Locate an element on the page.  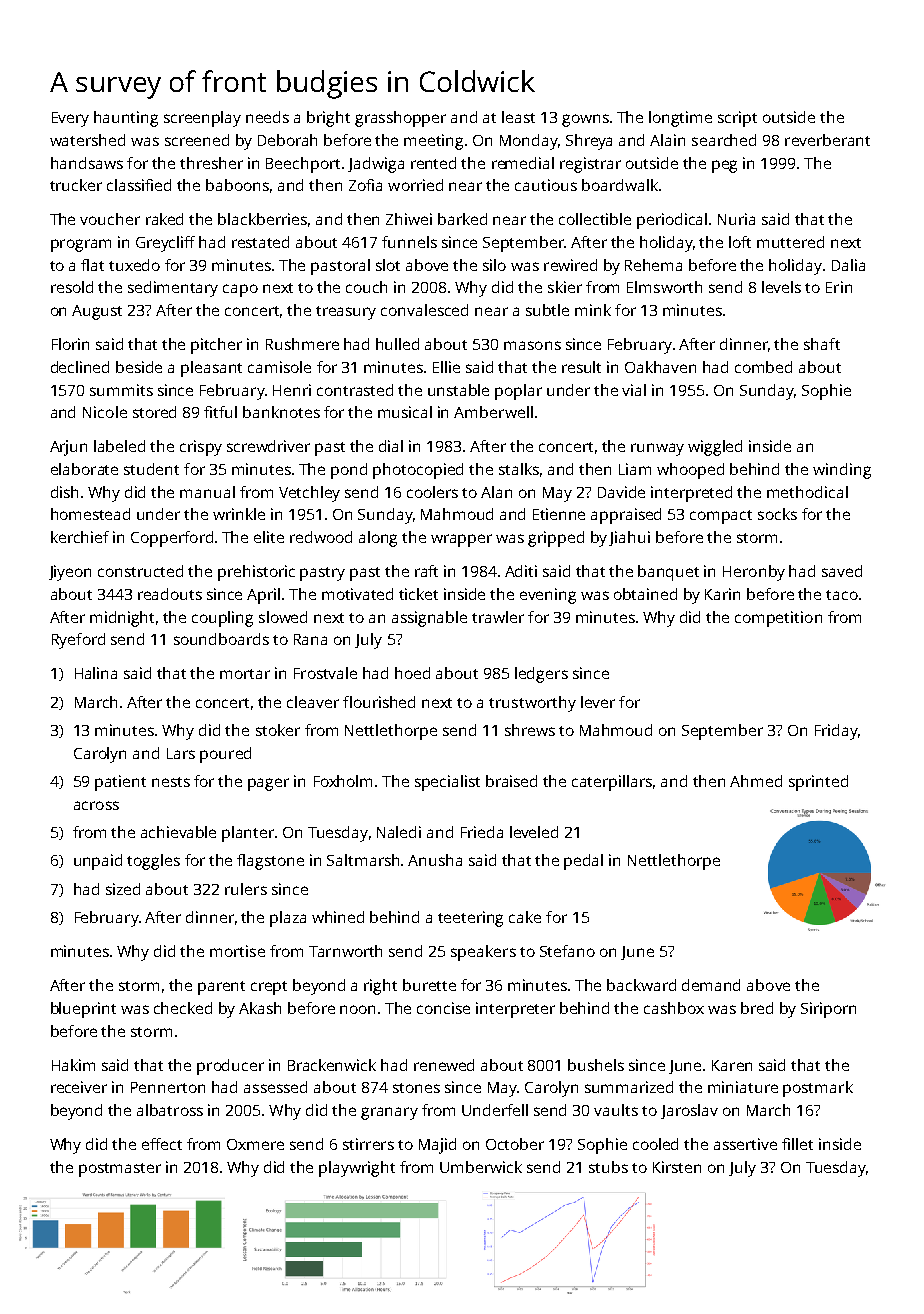
Aditi is located at coordinates (521, 571).
